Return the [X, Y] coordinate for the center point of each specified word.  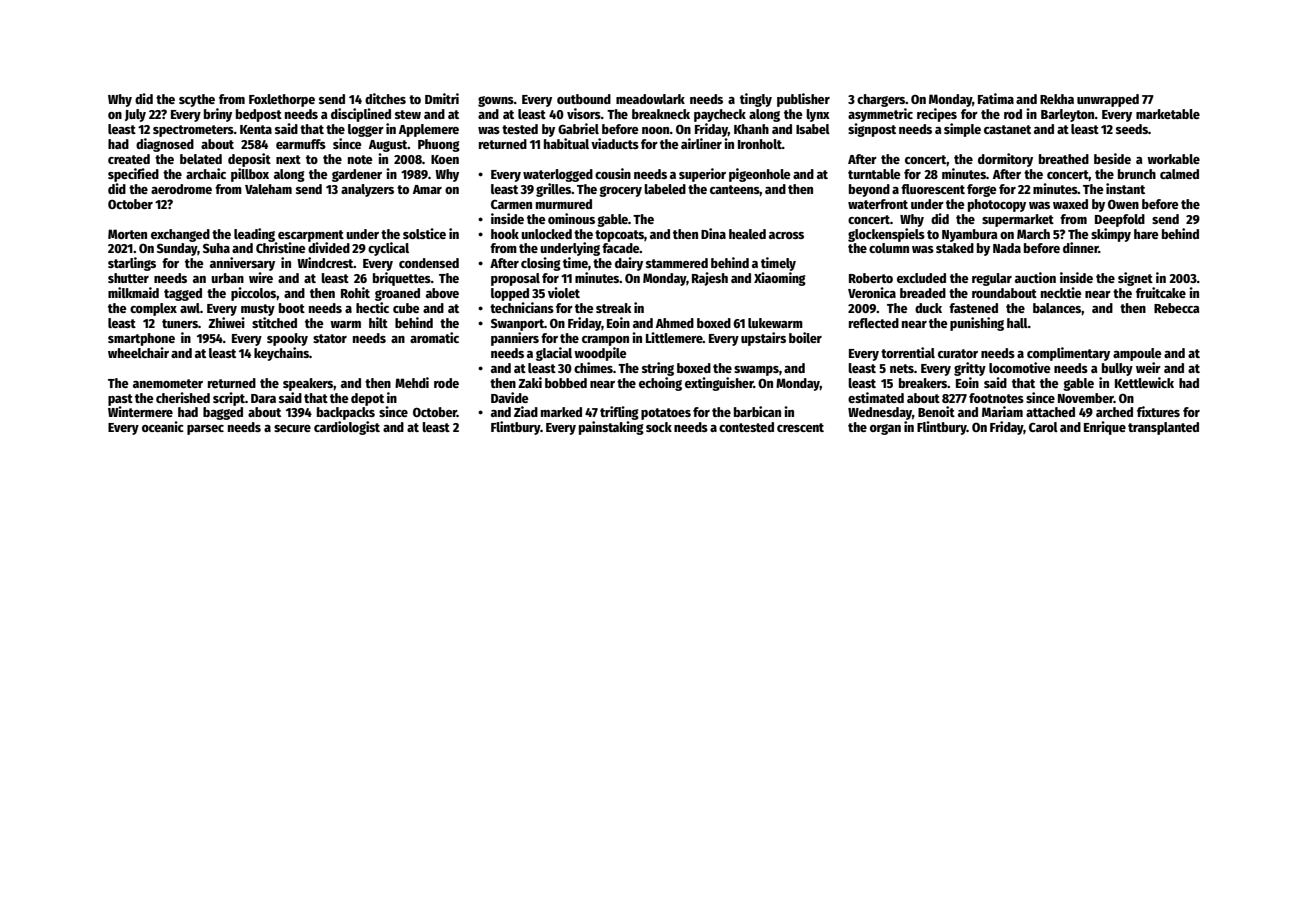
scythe [197, 100]
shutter [128, 278]
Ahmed [675, 323]
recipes [937, 115]
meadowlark [650, 99]
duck [928, 308]
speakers [308, 384]
